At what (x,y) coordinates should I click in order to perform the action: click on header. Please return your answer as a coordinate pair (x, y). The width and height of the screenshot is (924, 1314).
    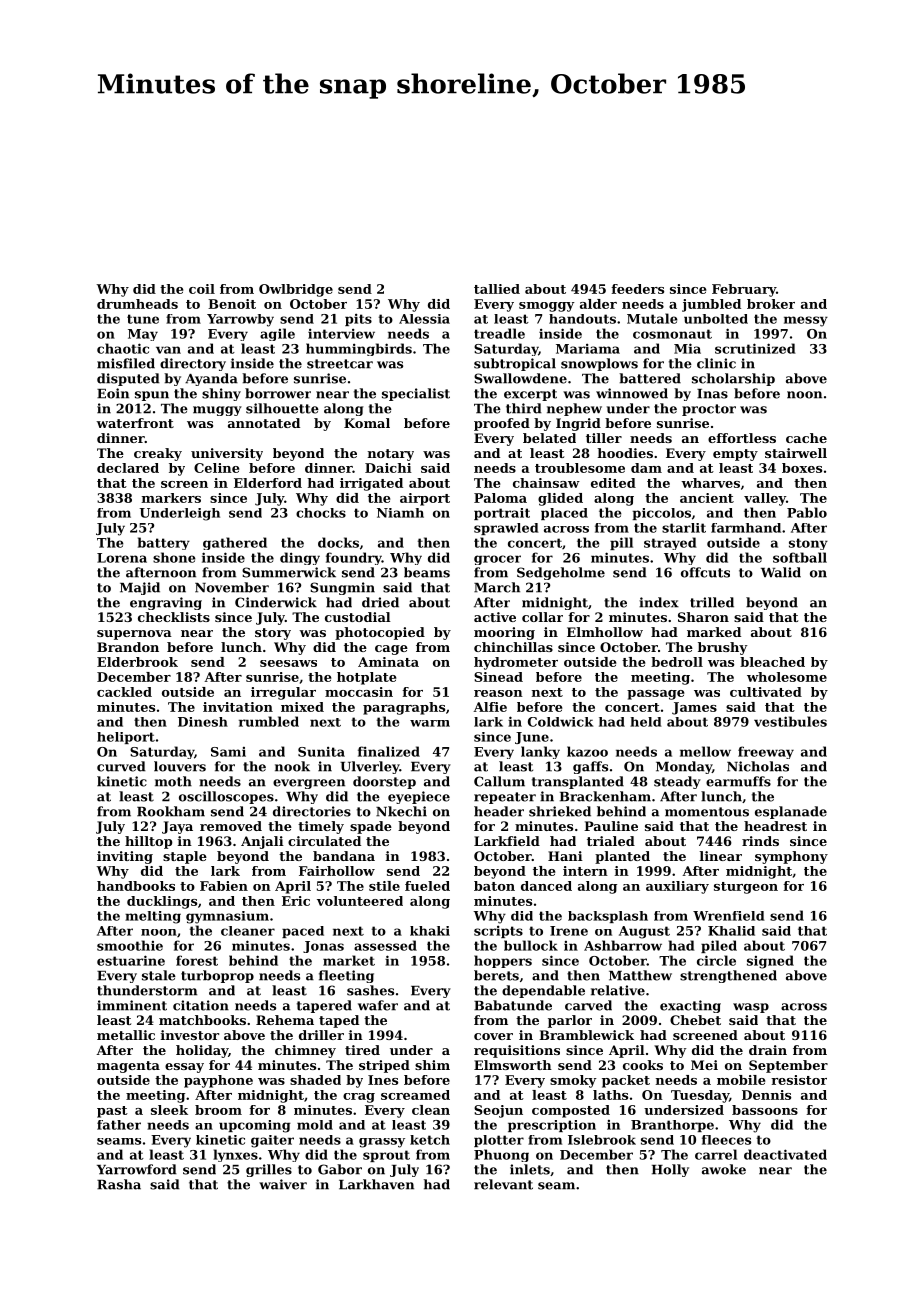
    Looking at the image, I should click on (499, 811).
